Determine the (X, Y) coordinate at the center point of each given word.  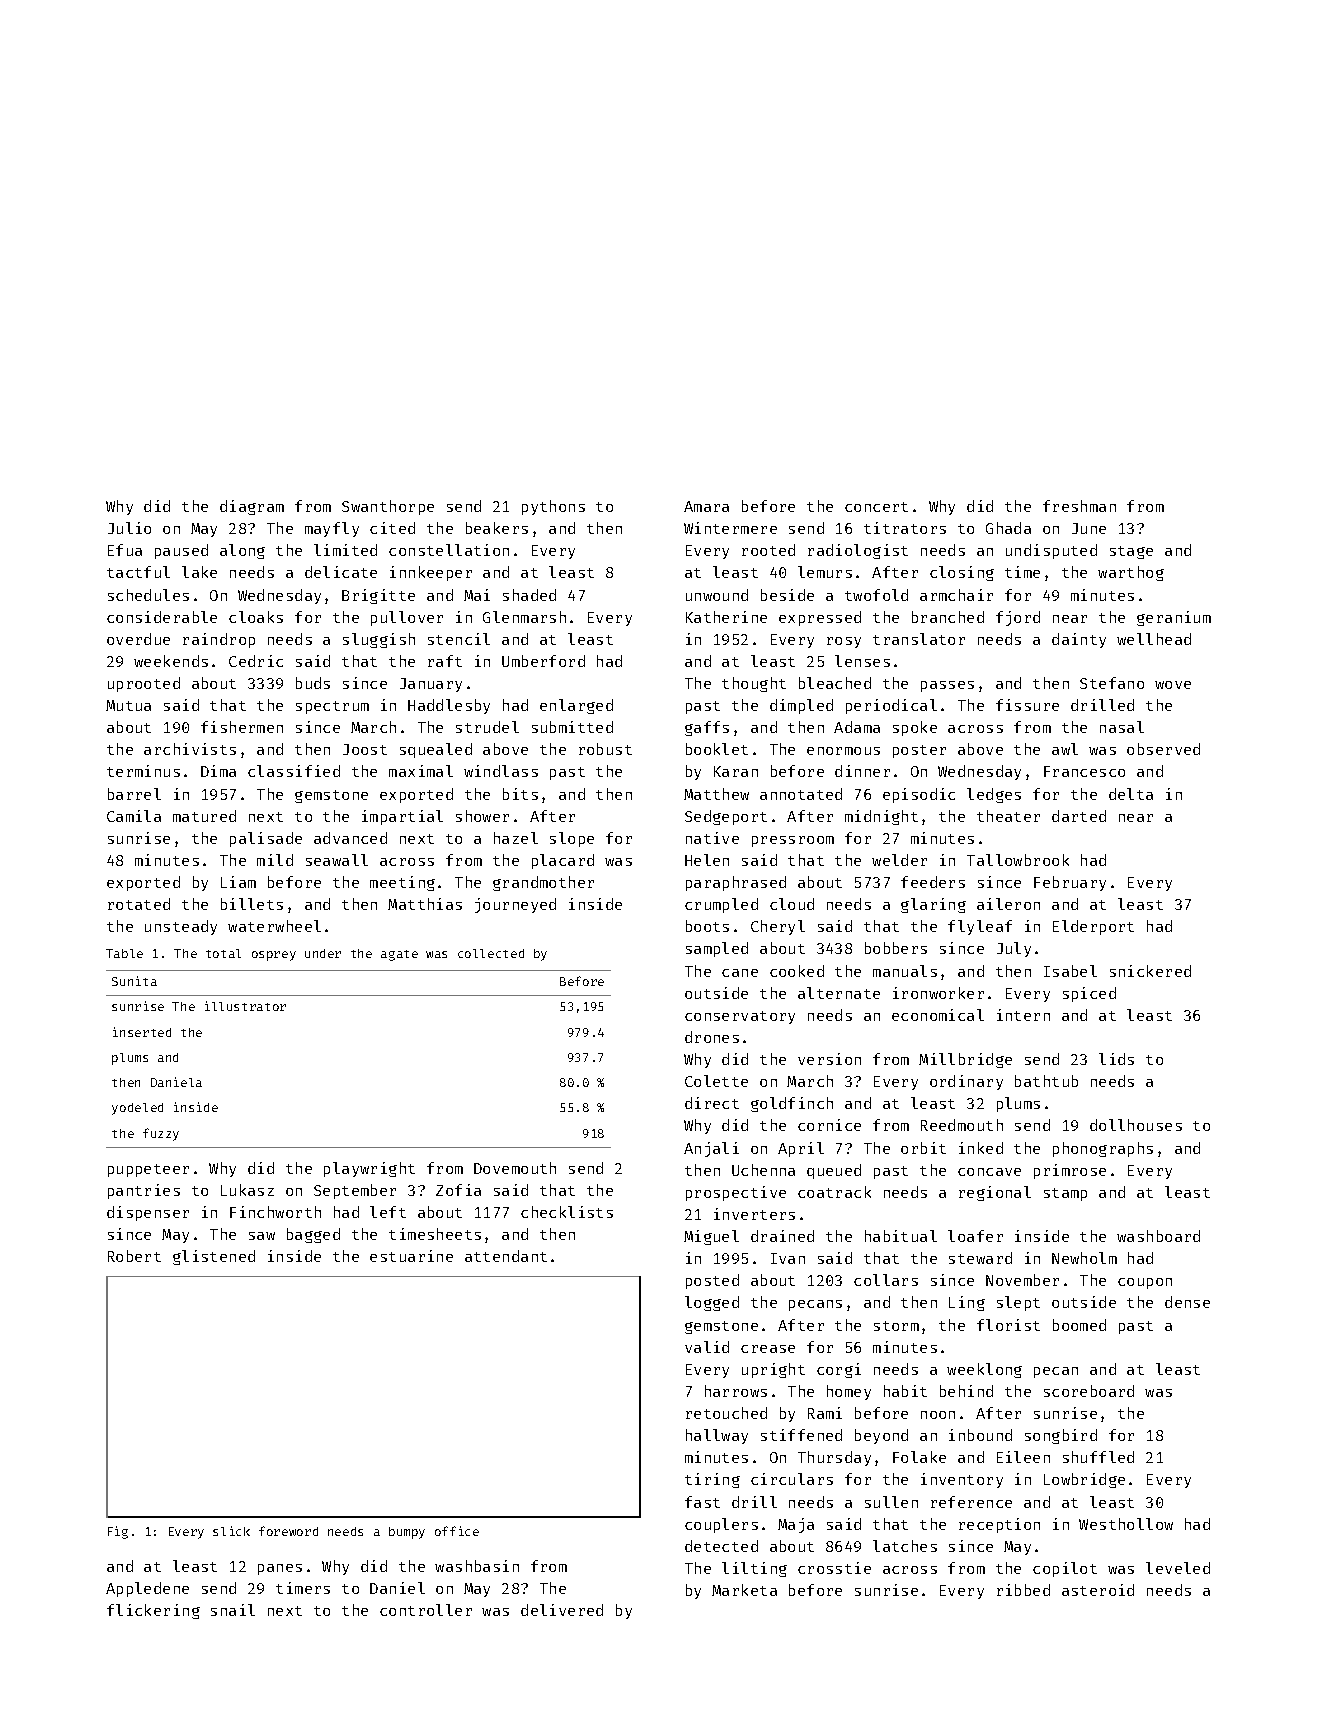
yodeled (137, 1109)
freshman (1079, 506)
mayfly (332, 529)
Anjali (711, 1149)
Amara (706, 506)
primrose (1070, 1171)
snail (233, 1610)
